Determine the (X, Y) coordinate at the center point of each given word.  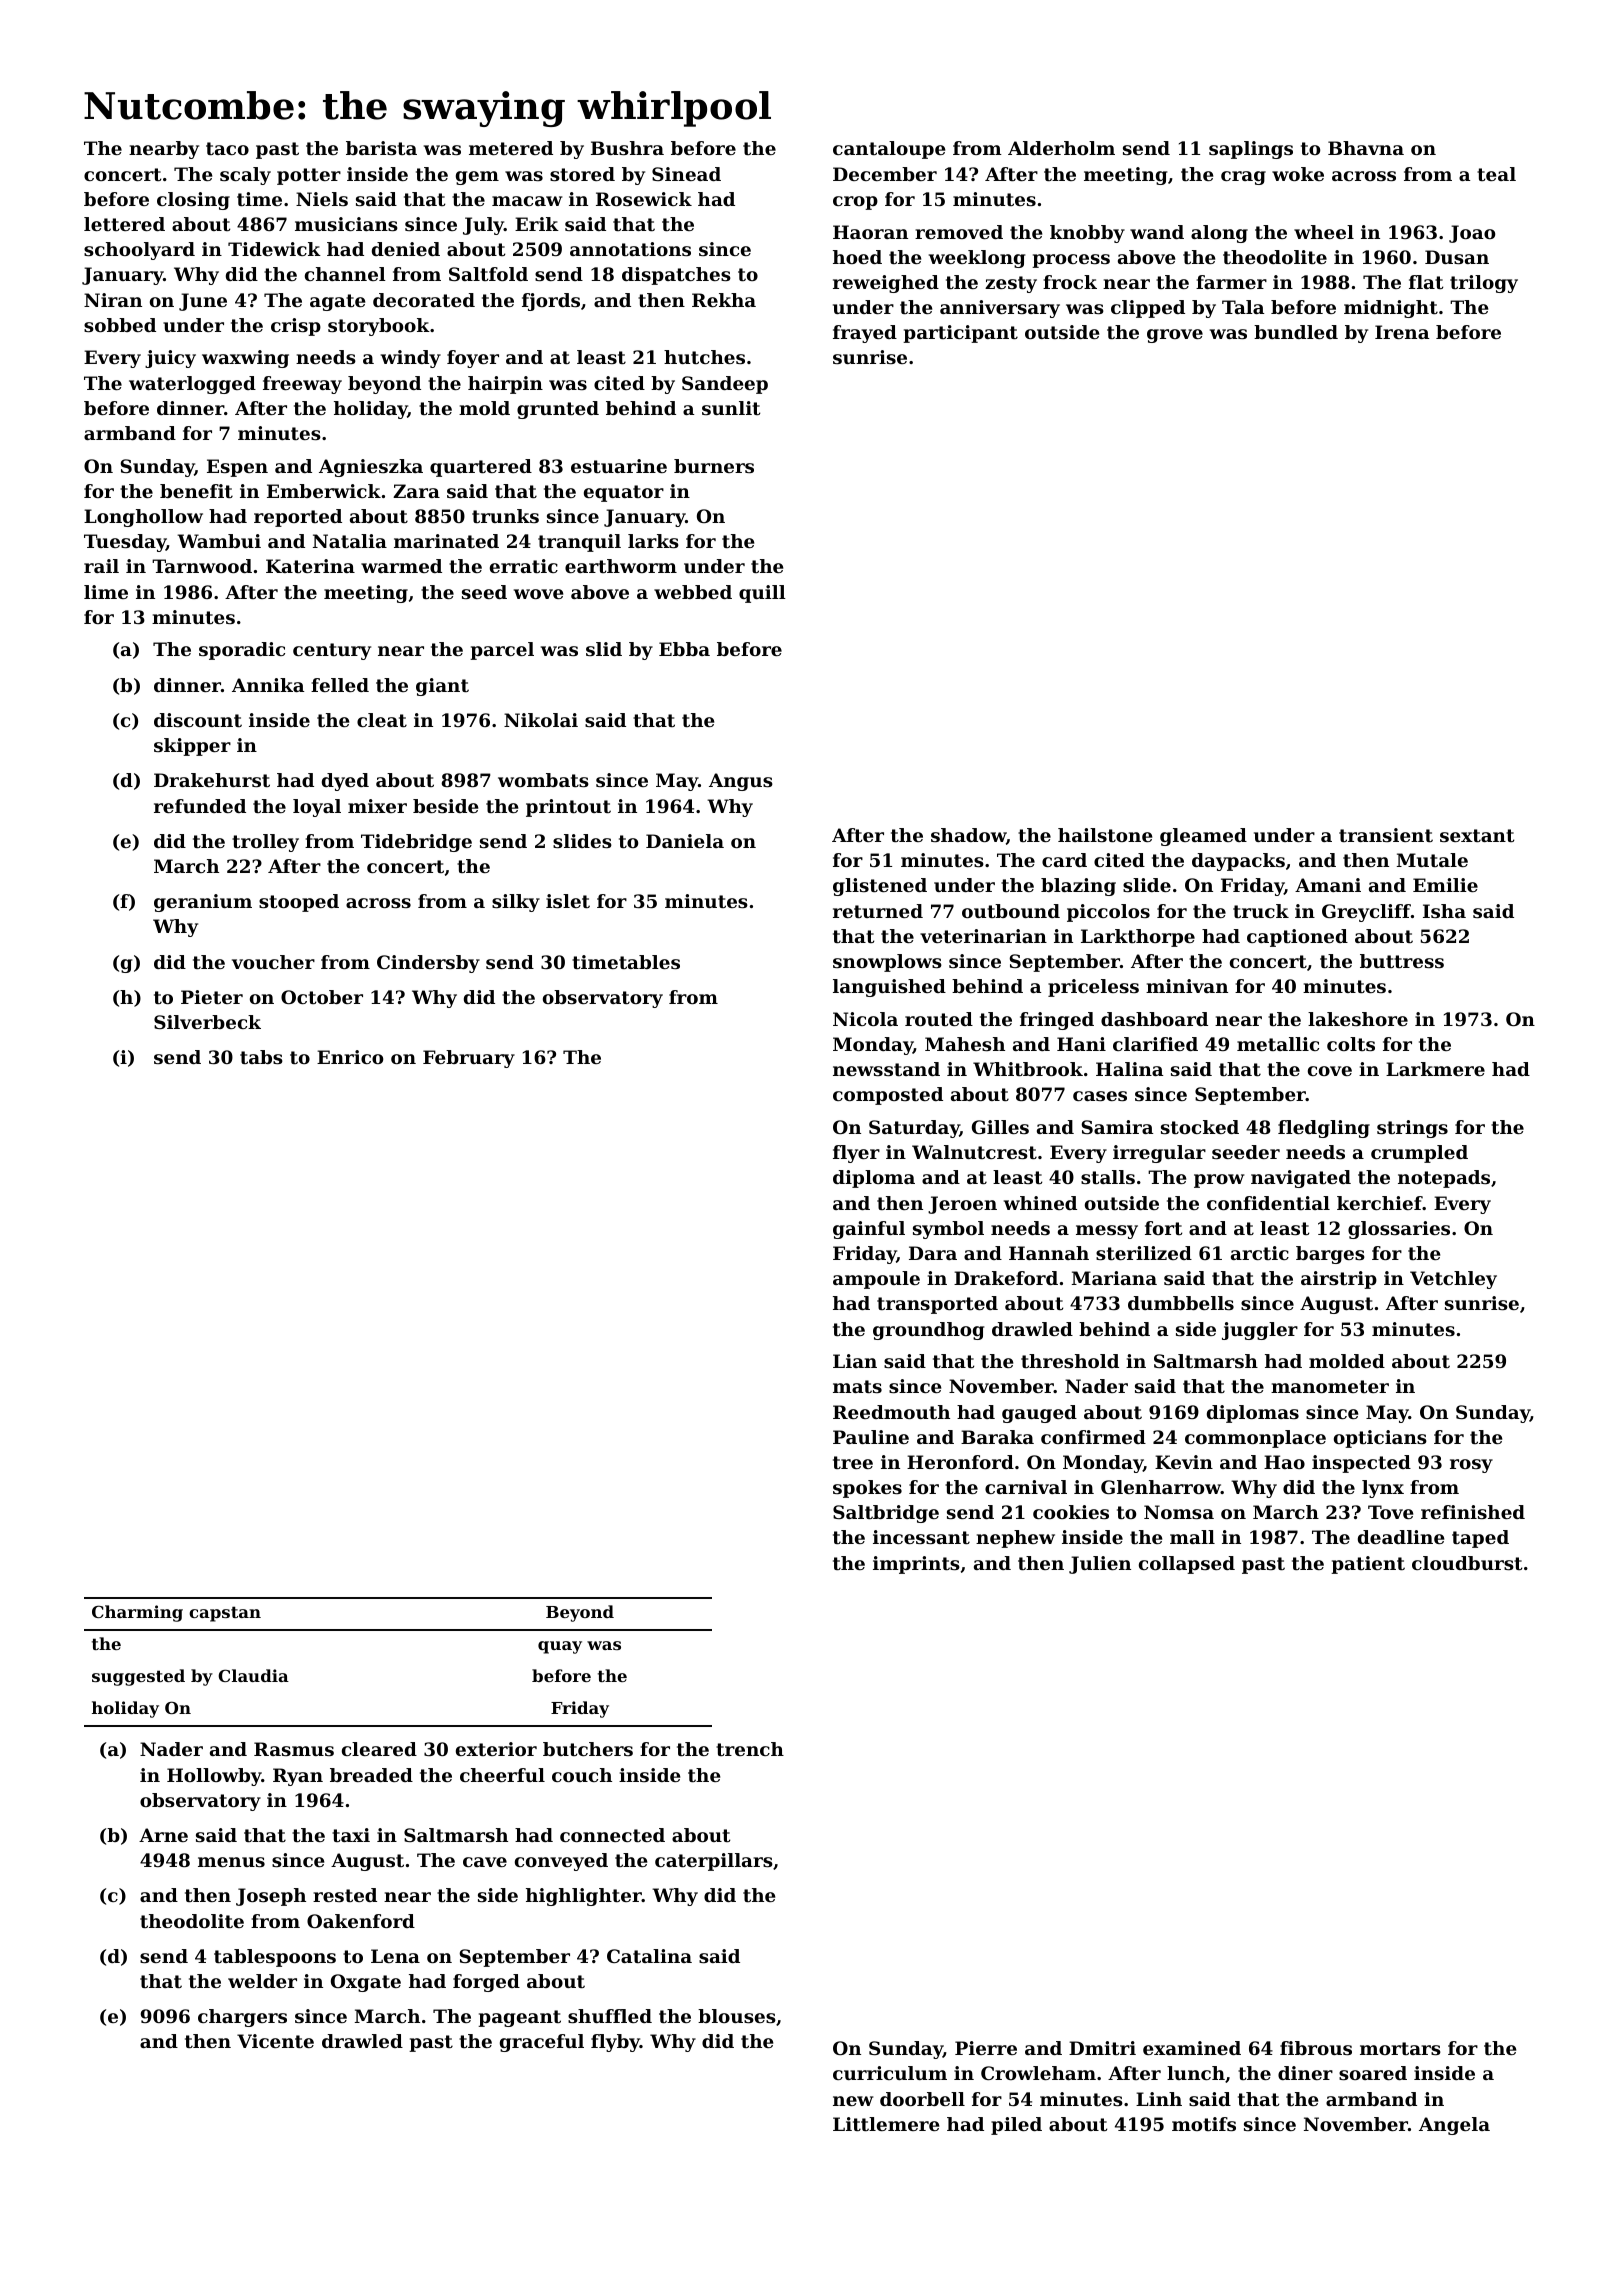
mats (857, 1386)
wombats (543, 780)
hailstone (1105, 835)
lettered (124, 224)
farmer (1231, 282)
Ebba (684, 649)
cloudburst (1467, 1563)
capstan (225, 1614)
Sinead (686, 174)
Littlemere (886, 2124)
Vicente (275, 2041)
